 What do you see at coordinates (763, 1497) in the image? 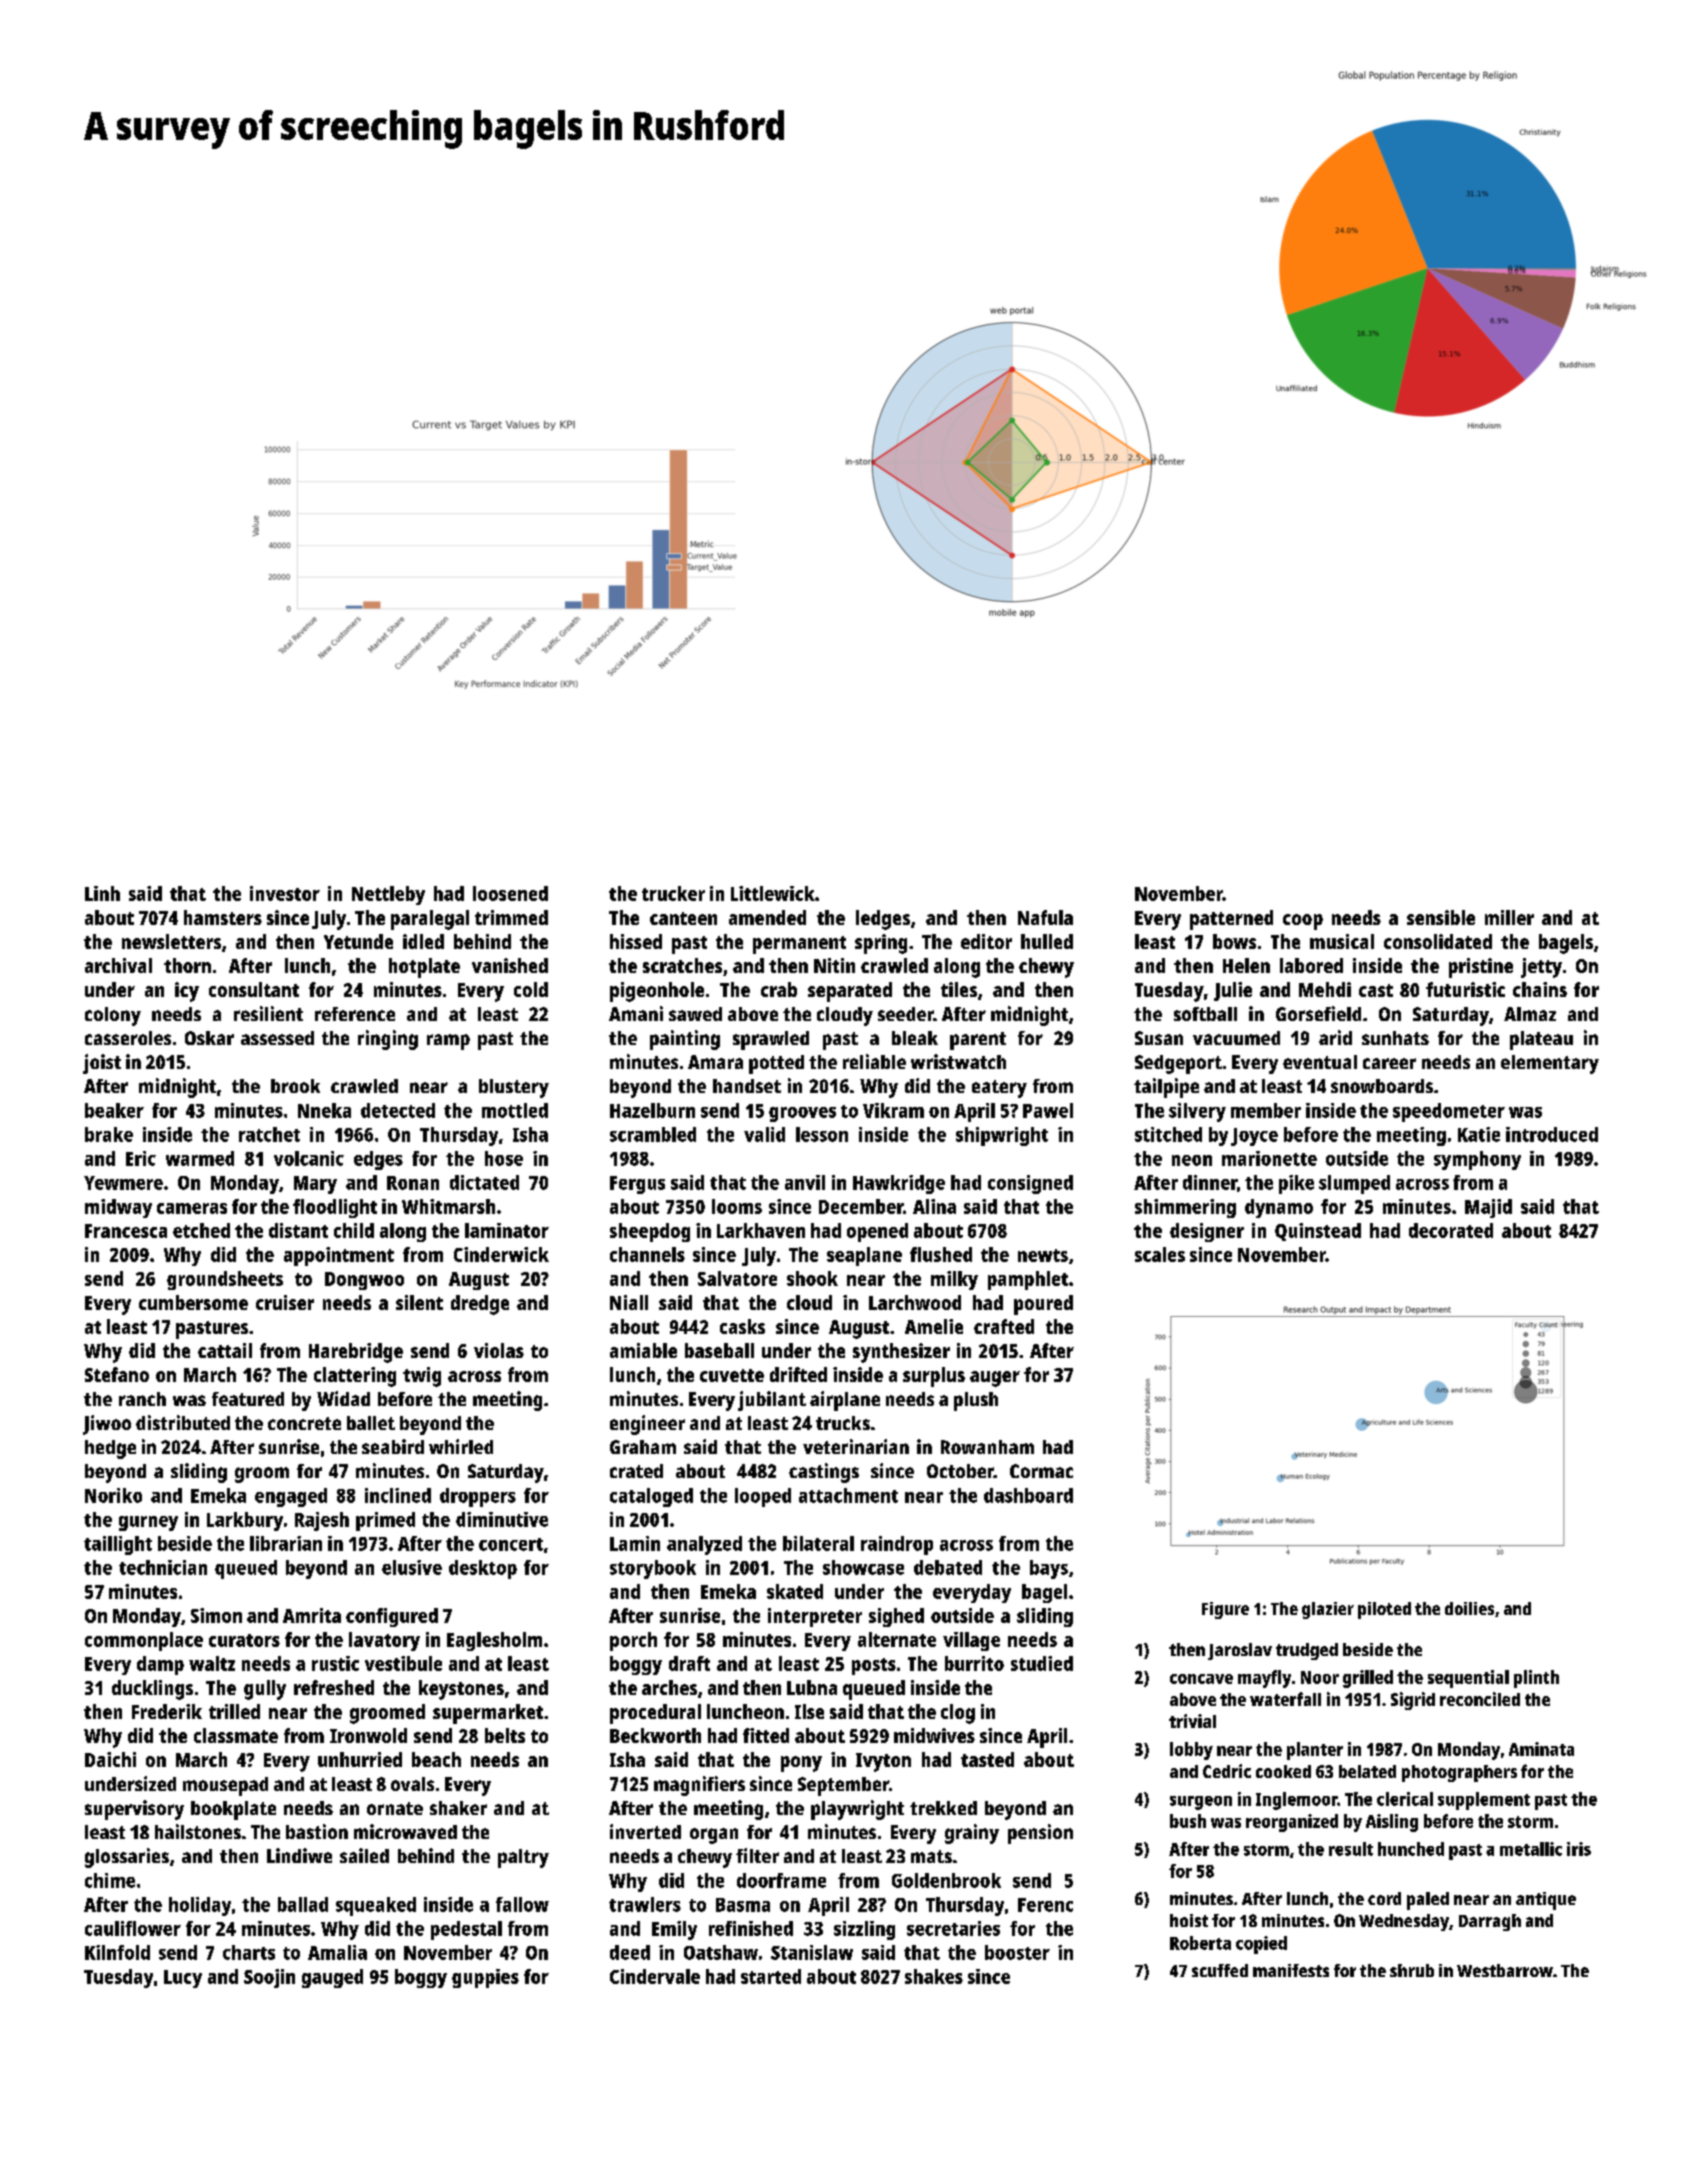
I see `looped` at bounding box center [763, 1497].
